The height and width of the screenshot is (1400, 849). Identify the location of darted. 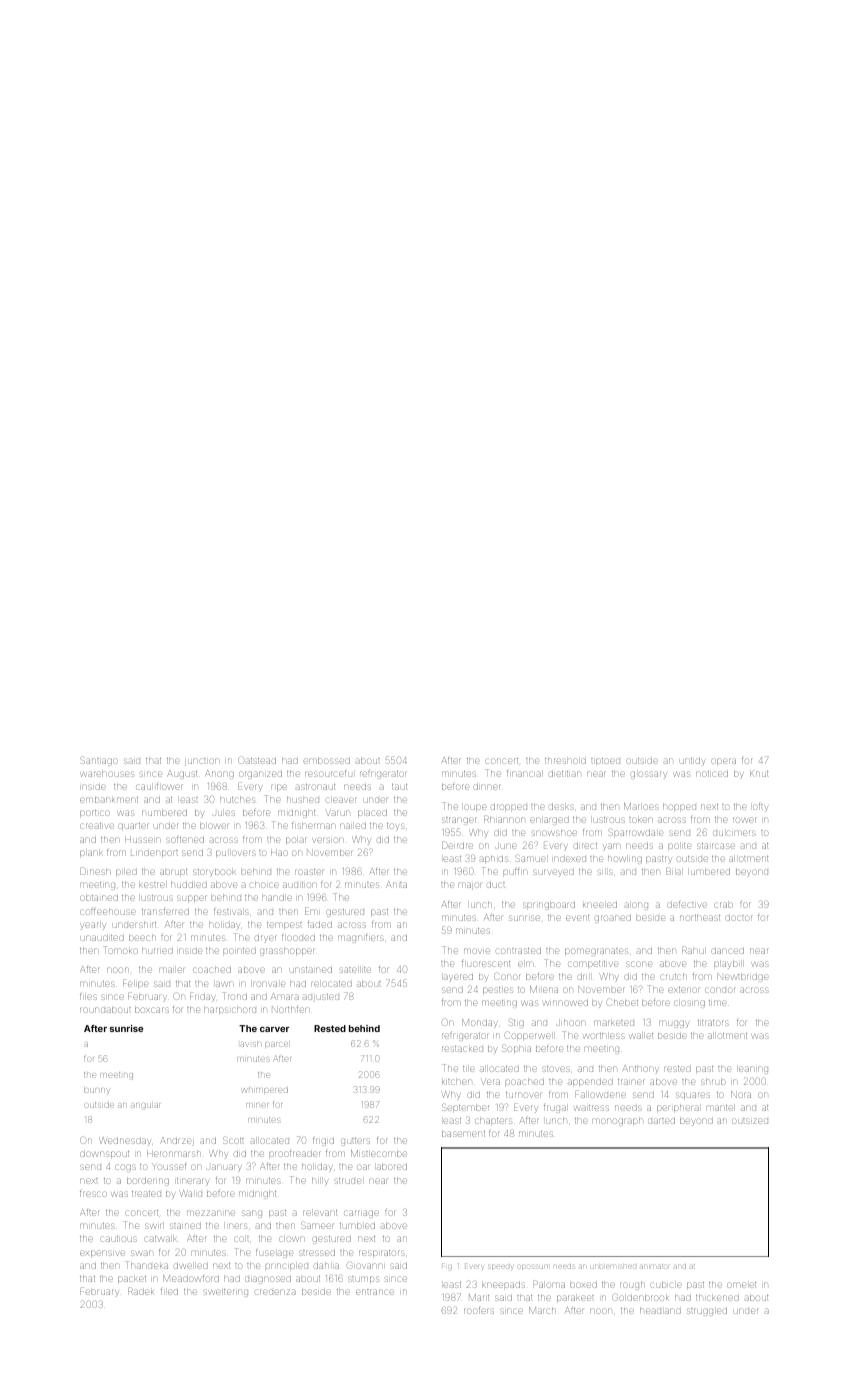
(661, 1121).
